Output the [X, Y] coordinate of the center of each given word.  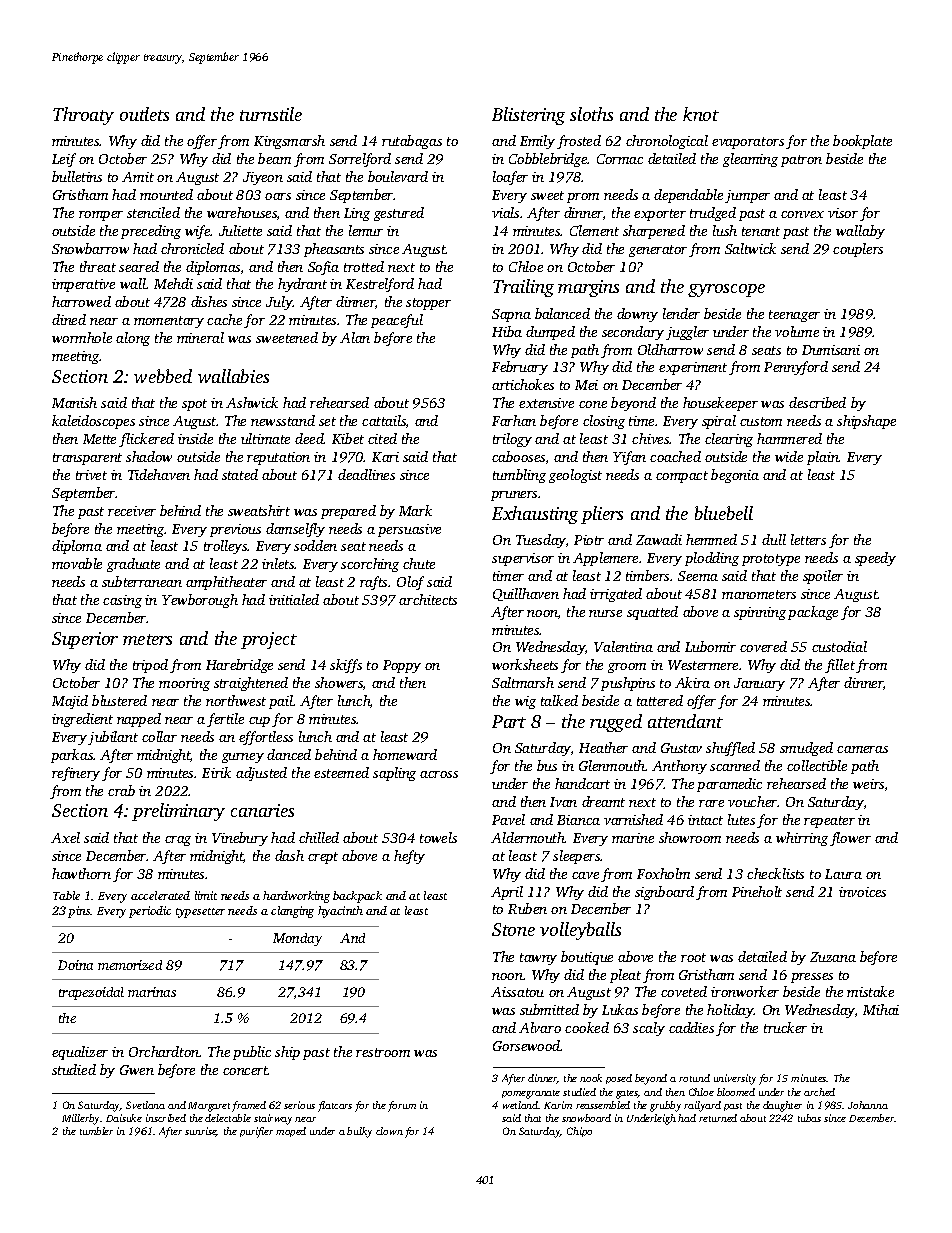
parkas [72, 756]
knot [701, 114]
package [813, 613]
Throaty [83, 116]
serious [299, 1105]
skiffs [346, 666]
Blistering [528, 116]
